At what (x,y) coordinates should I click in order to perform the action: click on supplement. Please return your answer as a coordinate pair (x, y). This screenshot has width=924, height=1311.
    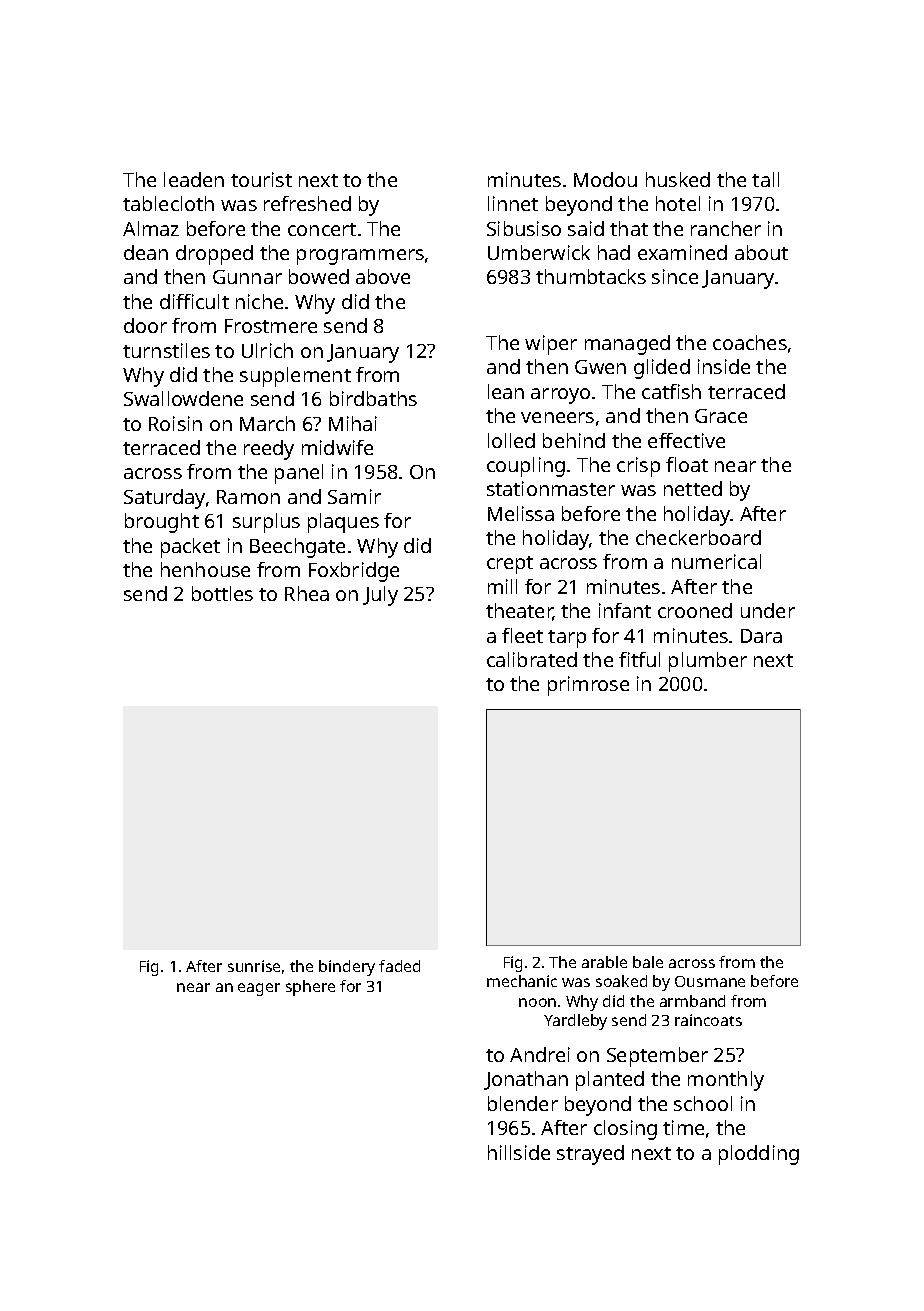
    Looking at the image, I should click on (295, 377).
